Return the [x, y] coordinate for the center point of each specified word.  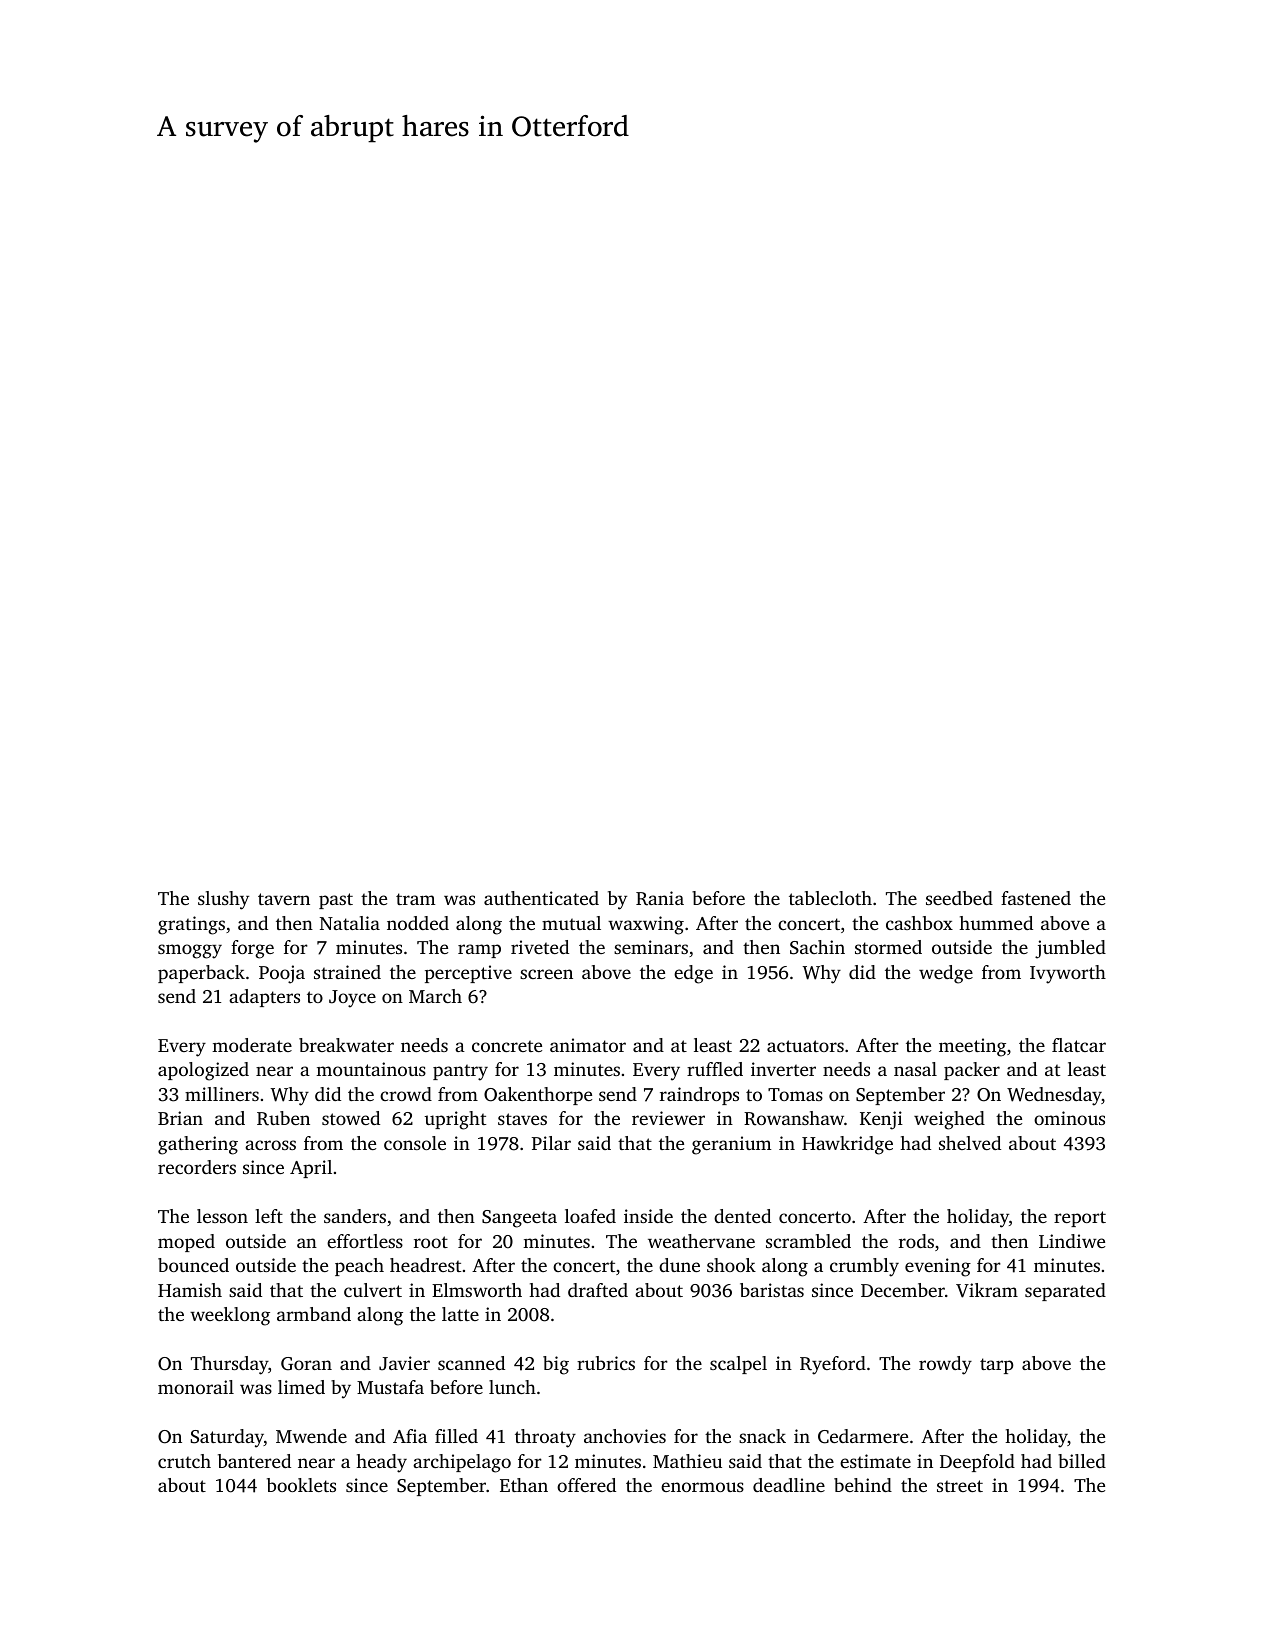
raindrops [699, 1096]
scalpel [738, 1365]
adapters [264, 998]
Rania [660, 898]
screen [546, 974]
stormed [888, 947]
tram [415, 899]
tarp [996, 1366]
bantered [254, 1461]
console [415, 1143]
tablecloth [830, 898]
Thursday [229, 1365]
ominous [1069, 1118]
